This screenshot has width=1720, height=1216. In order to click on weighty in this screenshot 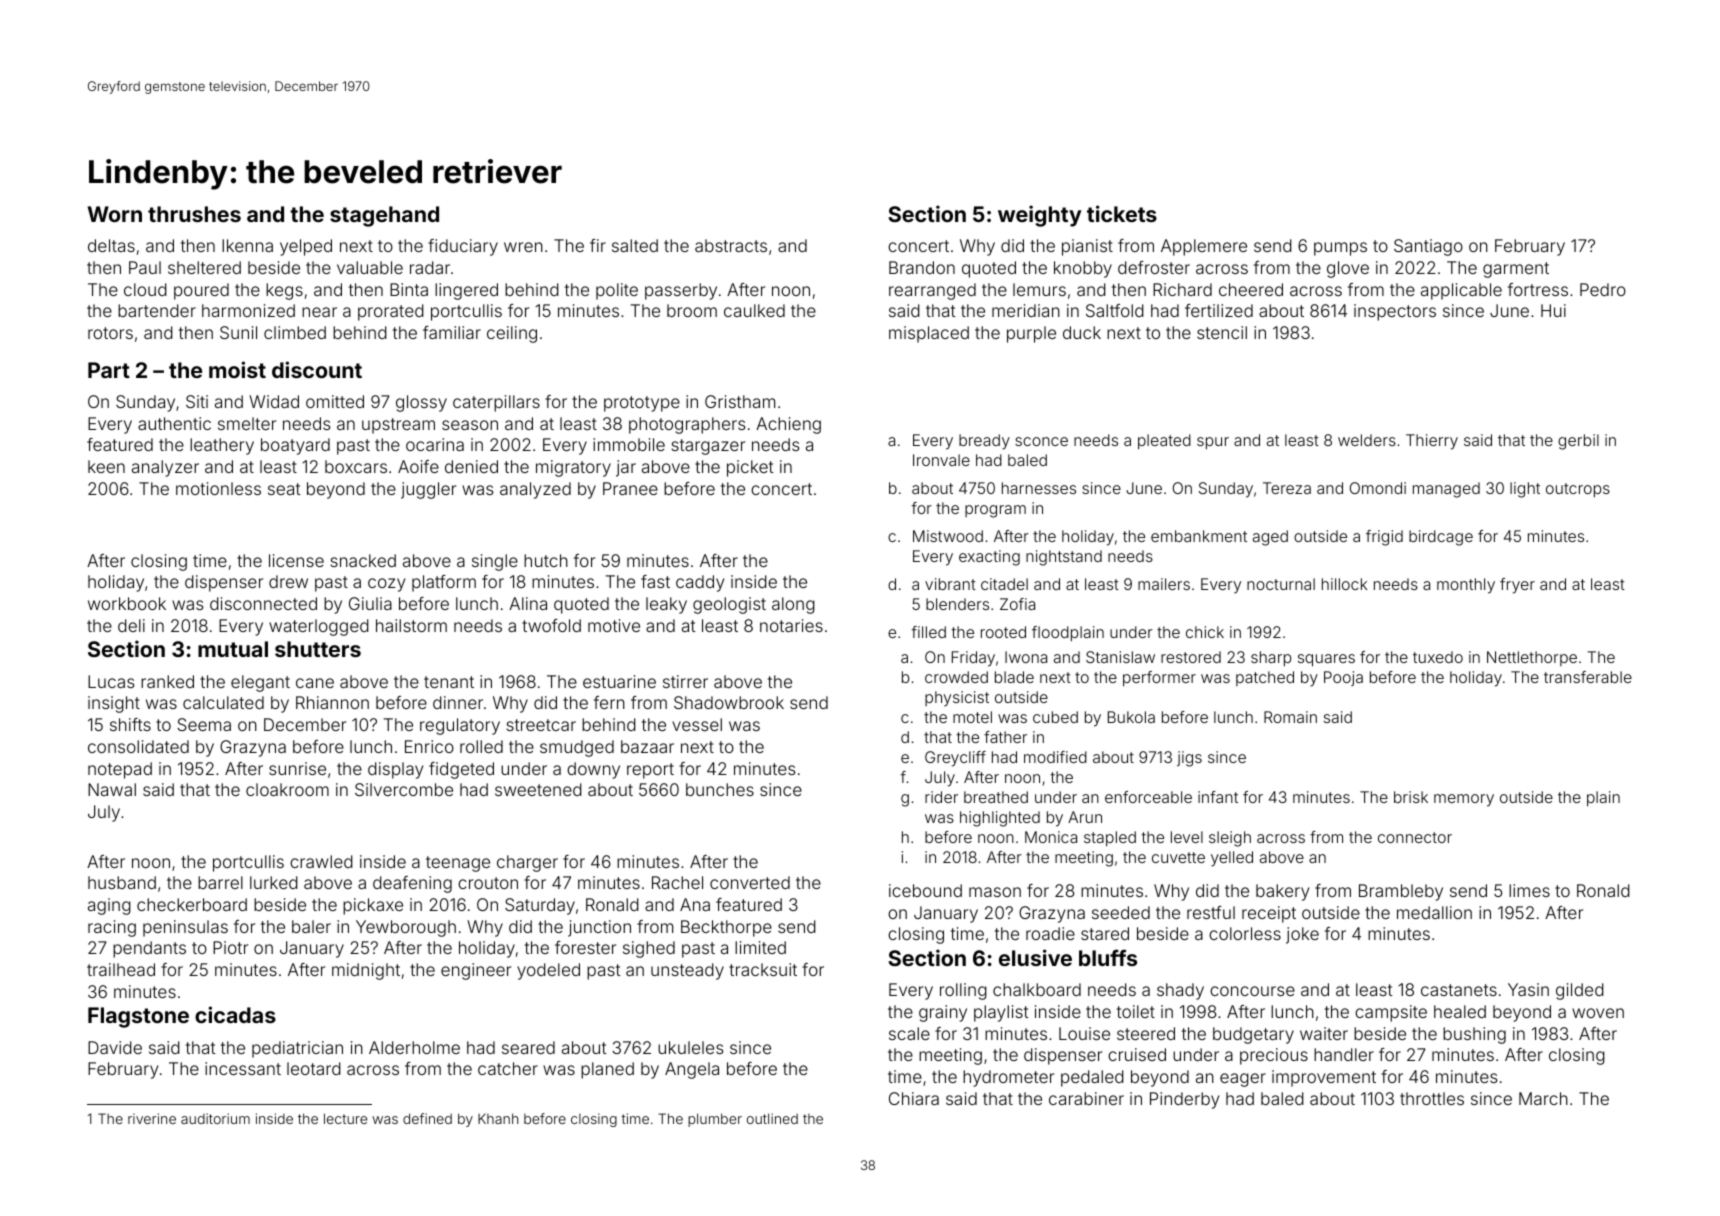, I will do `click(1040, 216)`.
